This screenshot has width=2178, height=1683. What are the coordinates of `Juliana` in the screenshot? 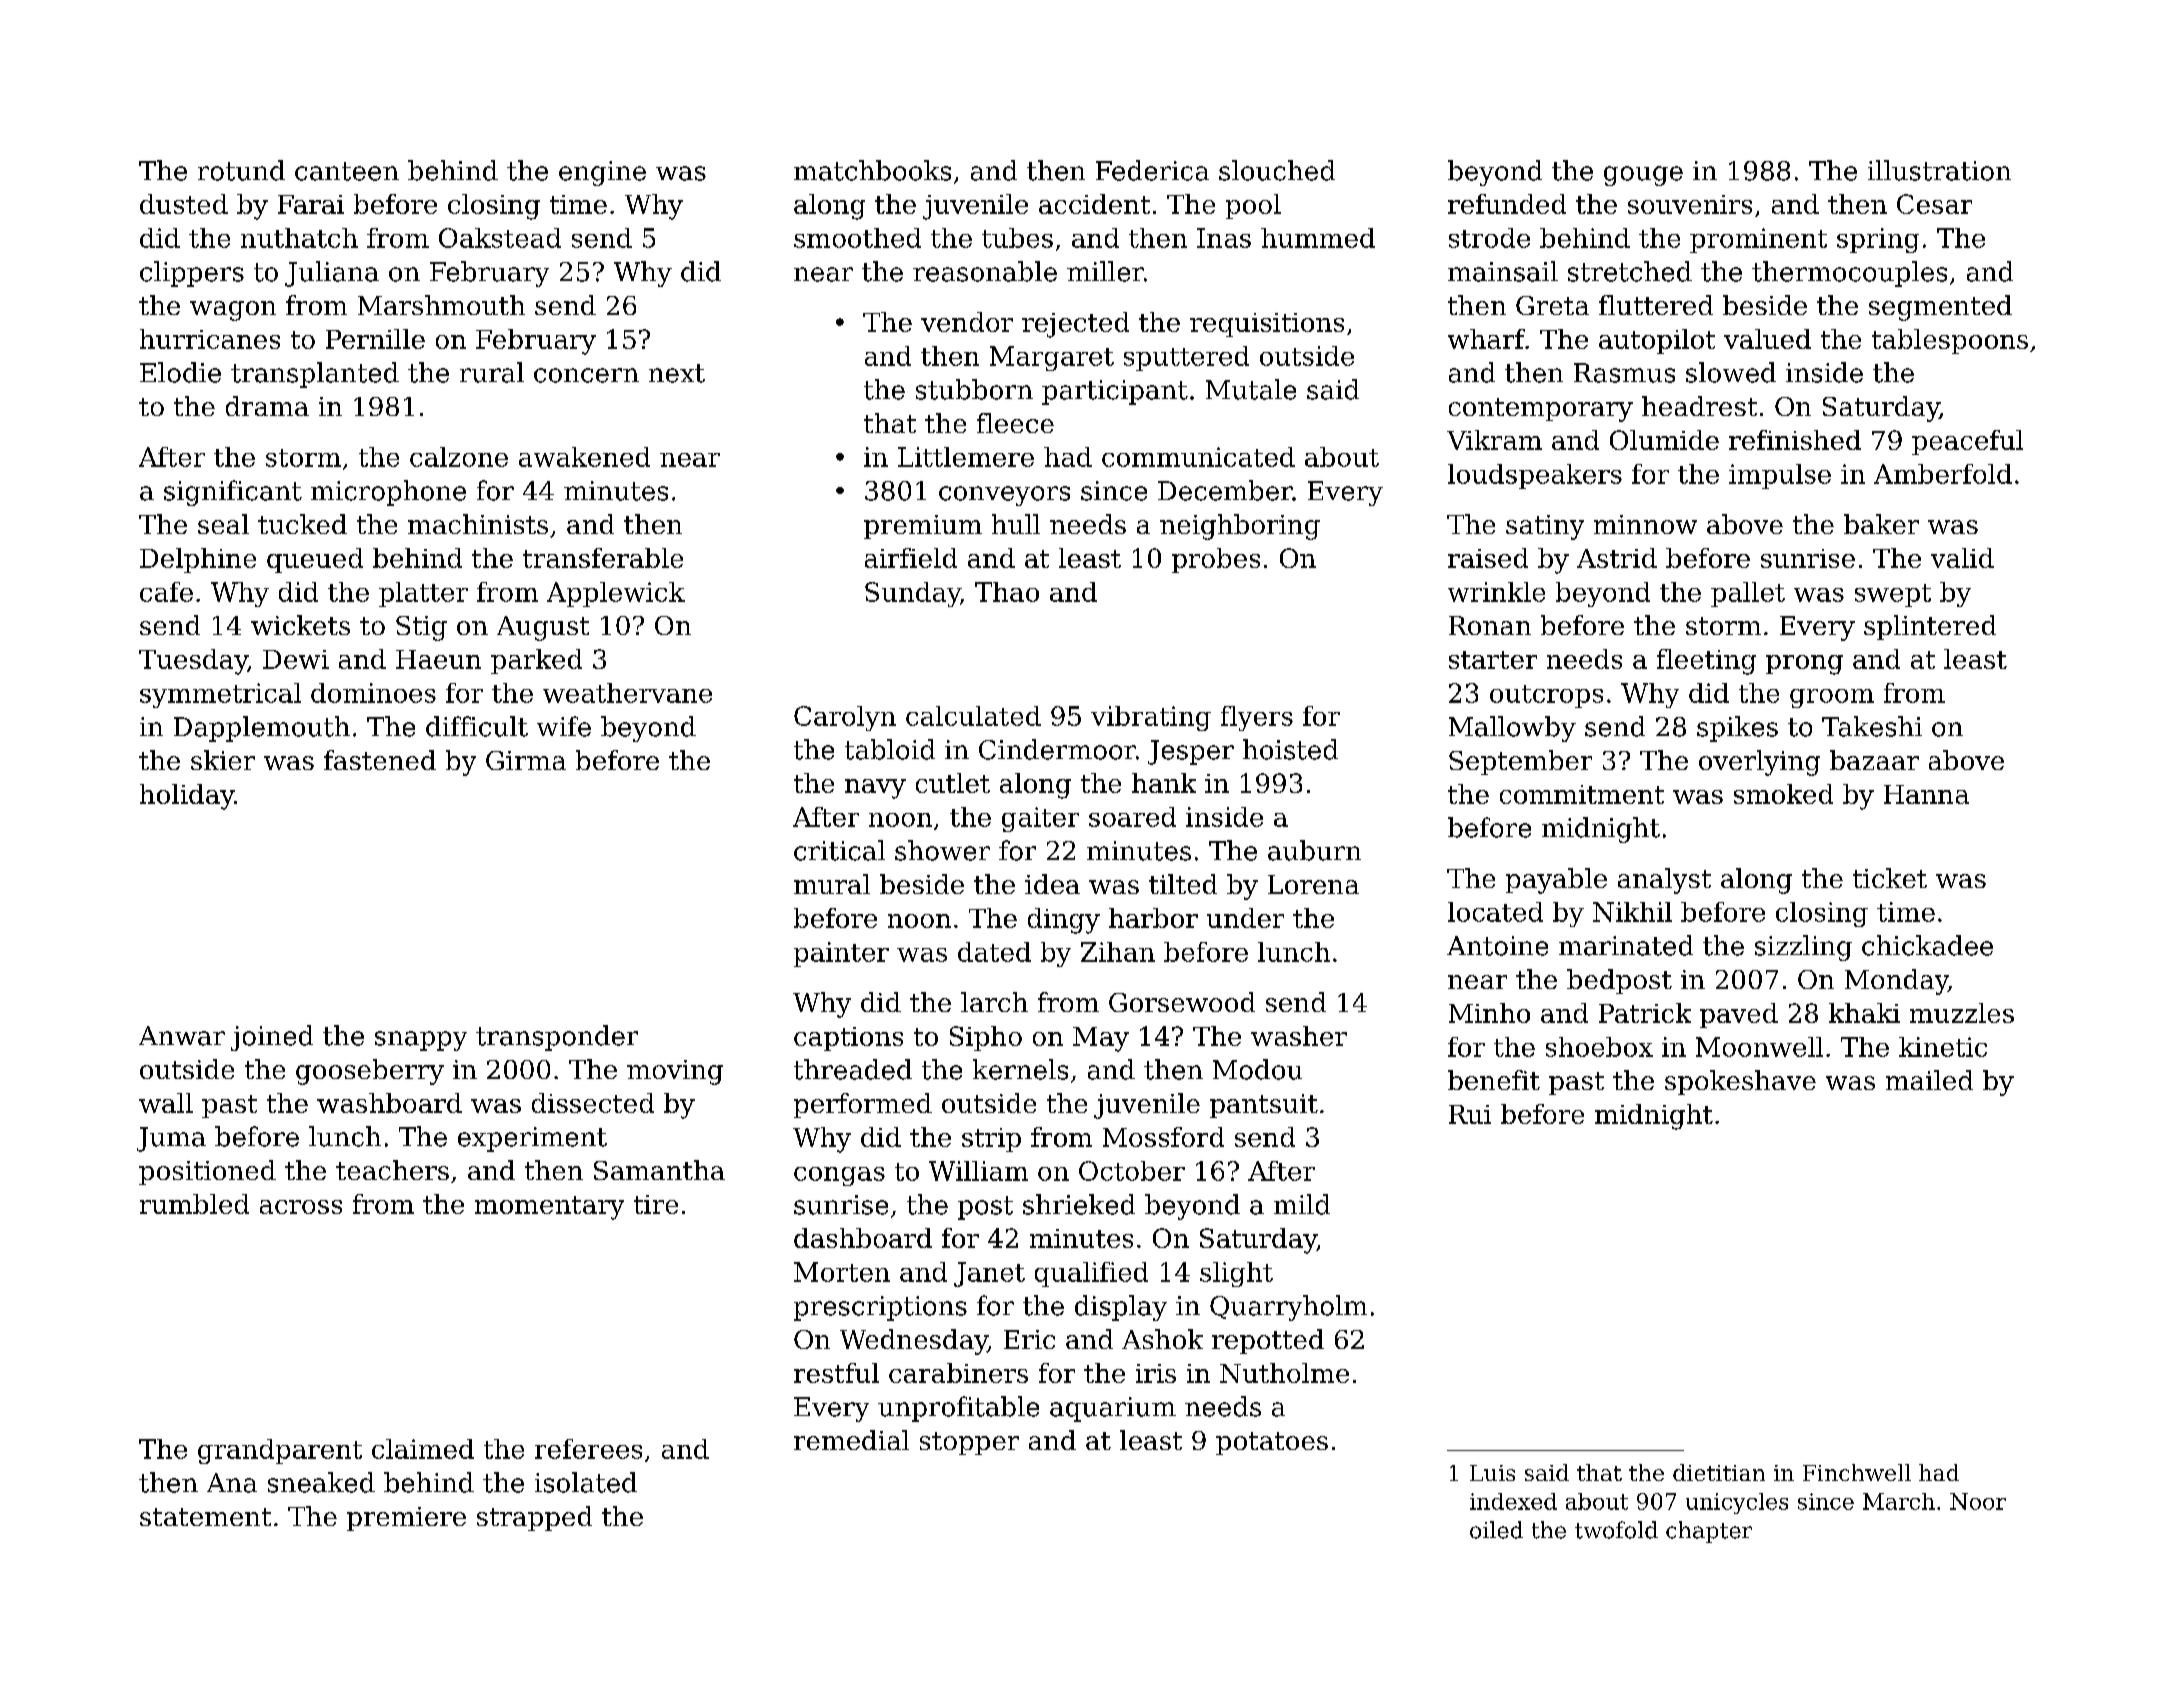 It's located at (332, 274).
